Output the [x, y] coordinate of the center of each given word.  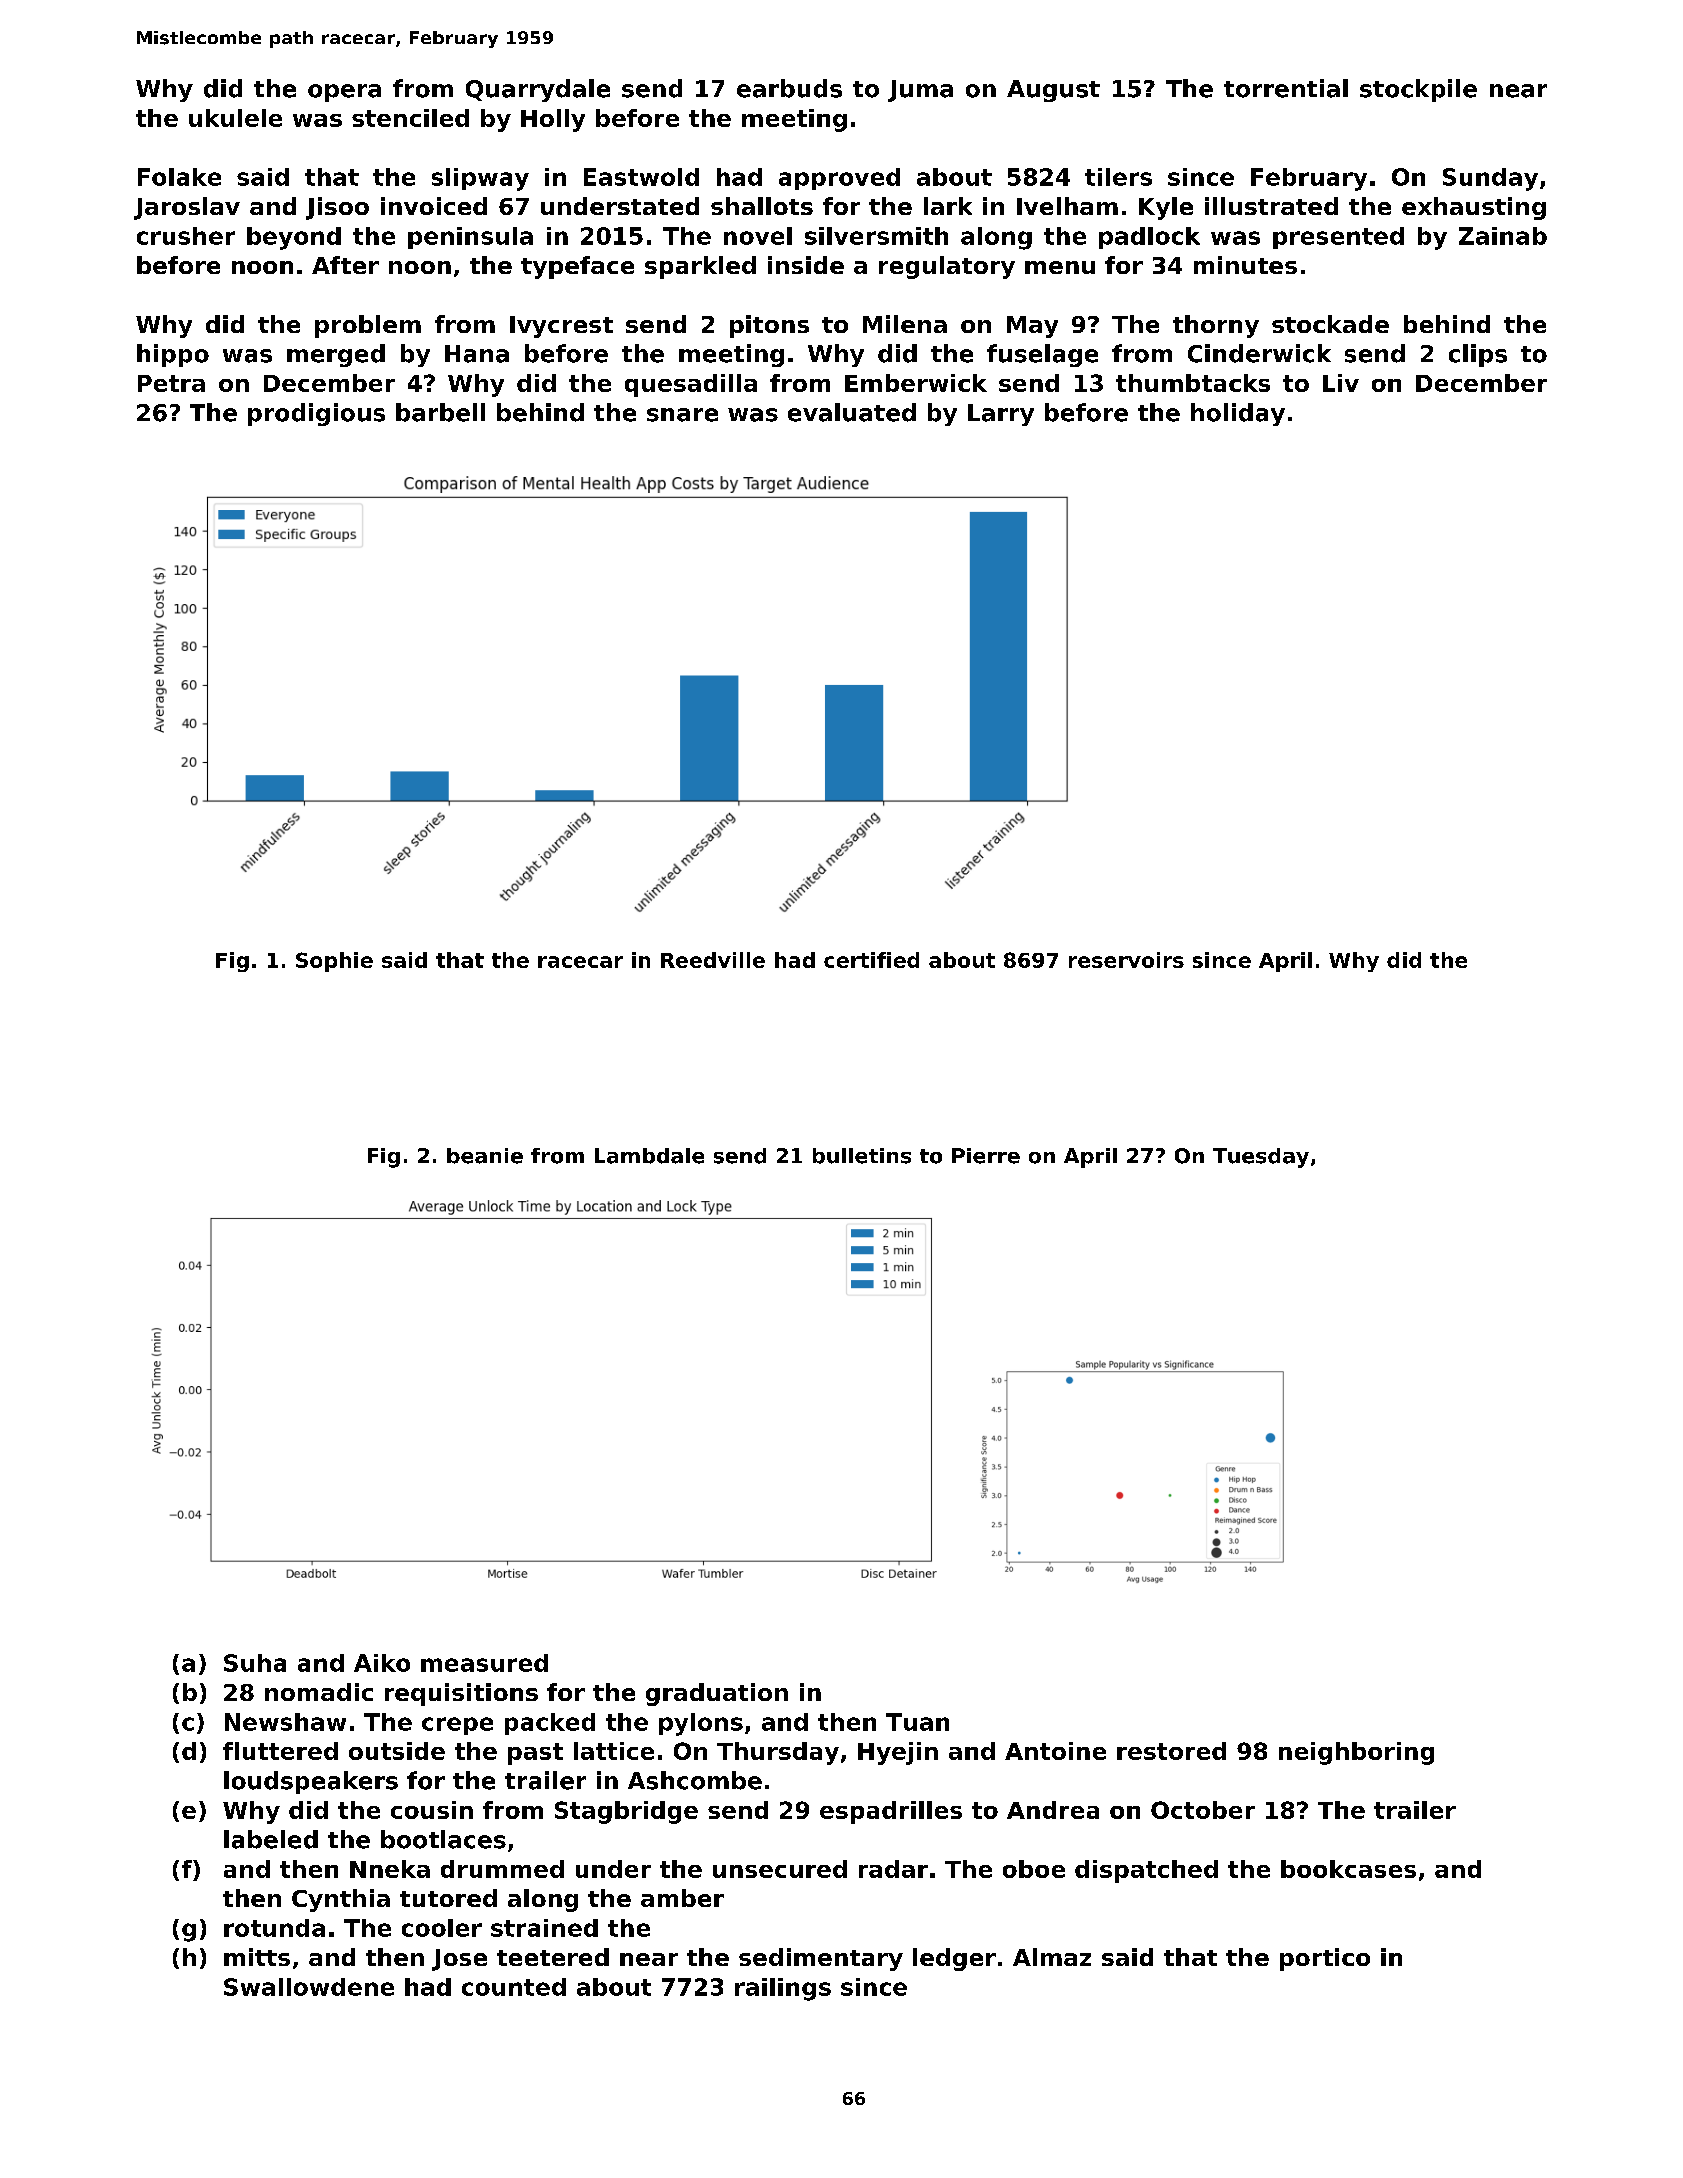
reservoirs [1126, 960]
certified [871, 960]
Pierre [986, 1156]
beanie [485, 1156]
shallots [762, 206]
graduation [717, 1694]
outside [397, 1751]
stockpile [1418, 90]
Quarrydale [538, 90]
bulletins [862, 1156]
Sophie [334, 962]
